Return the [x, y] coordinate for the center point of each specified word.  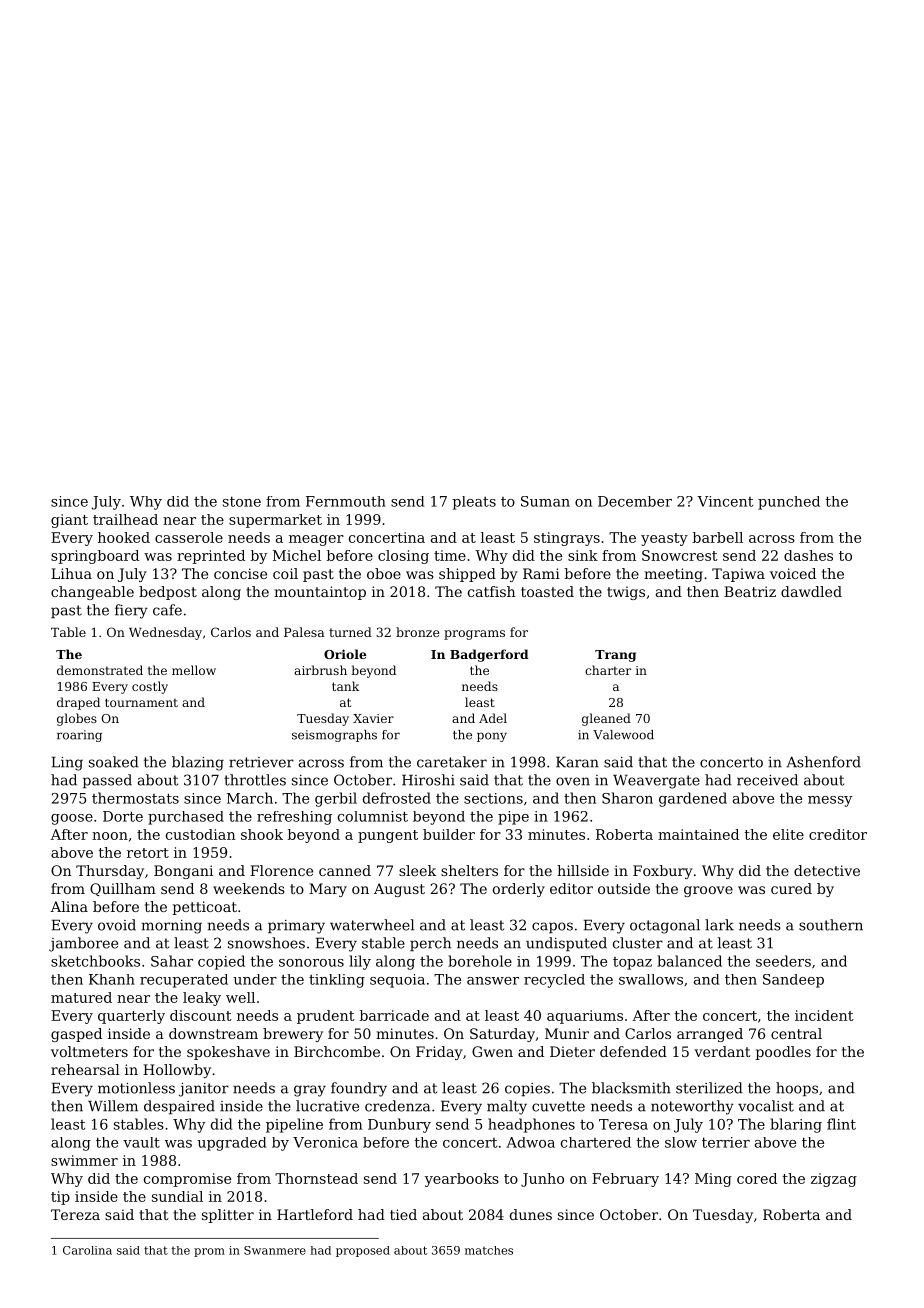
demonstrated [100, 670]
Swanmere [275, 1250]
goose [72, 819]
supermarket [275, 521]
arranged [710, 1035]
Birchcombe [337, 1051]
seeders [783, 961]
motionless [136, 1088]
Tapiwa [738, 575]
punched [789, 503]
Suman [545, 501]
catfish [492, 591]
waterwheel [372, 925]
